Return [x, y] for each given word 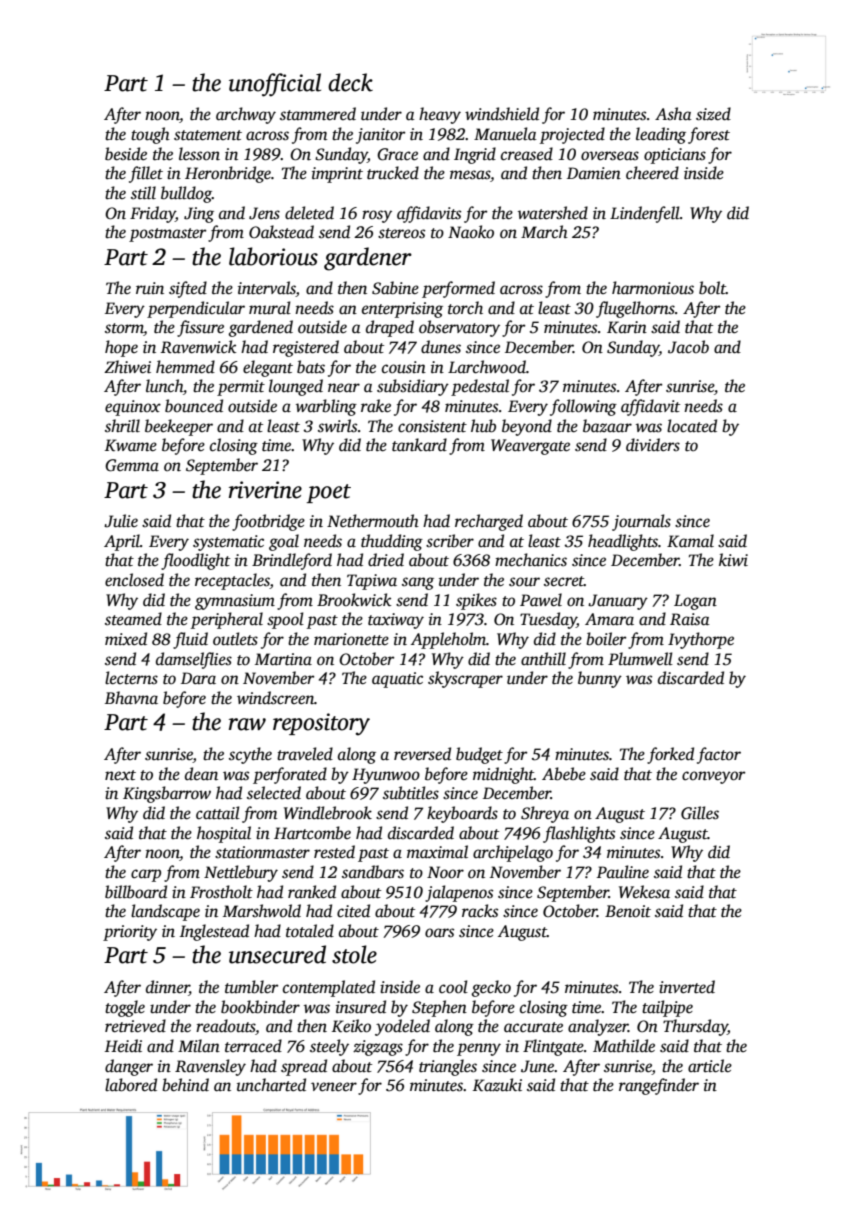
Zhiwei [127, 367]
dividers [653, 445]
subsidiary [413, 387]
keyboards [462, 814]
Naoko [471, 232]
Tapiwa [372, 582]
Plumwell [640, 659]
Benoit [628, 911]
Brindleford [292, 561]
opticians [675, 156]
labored [131, 1085]
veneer [334, 1087]
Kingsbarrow [167, 794]
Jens [264, 213]
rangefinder [659, 1086]
